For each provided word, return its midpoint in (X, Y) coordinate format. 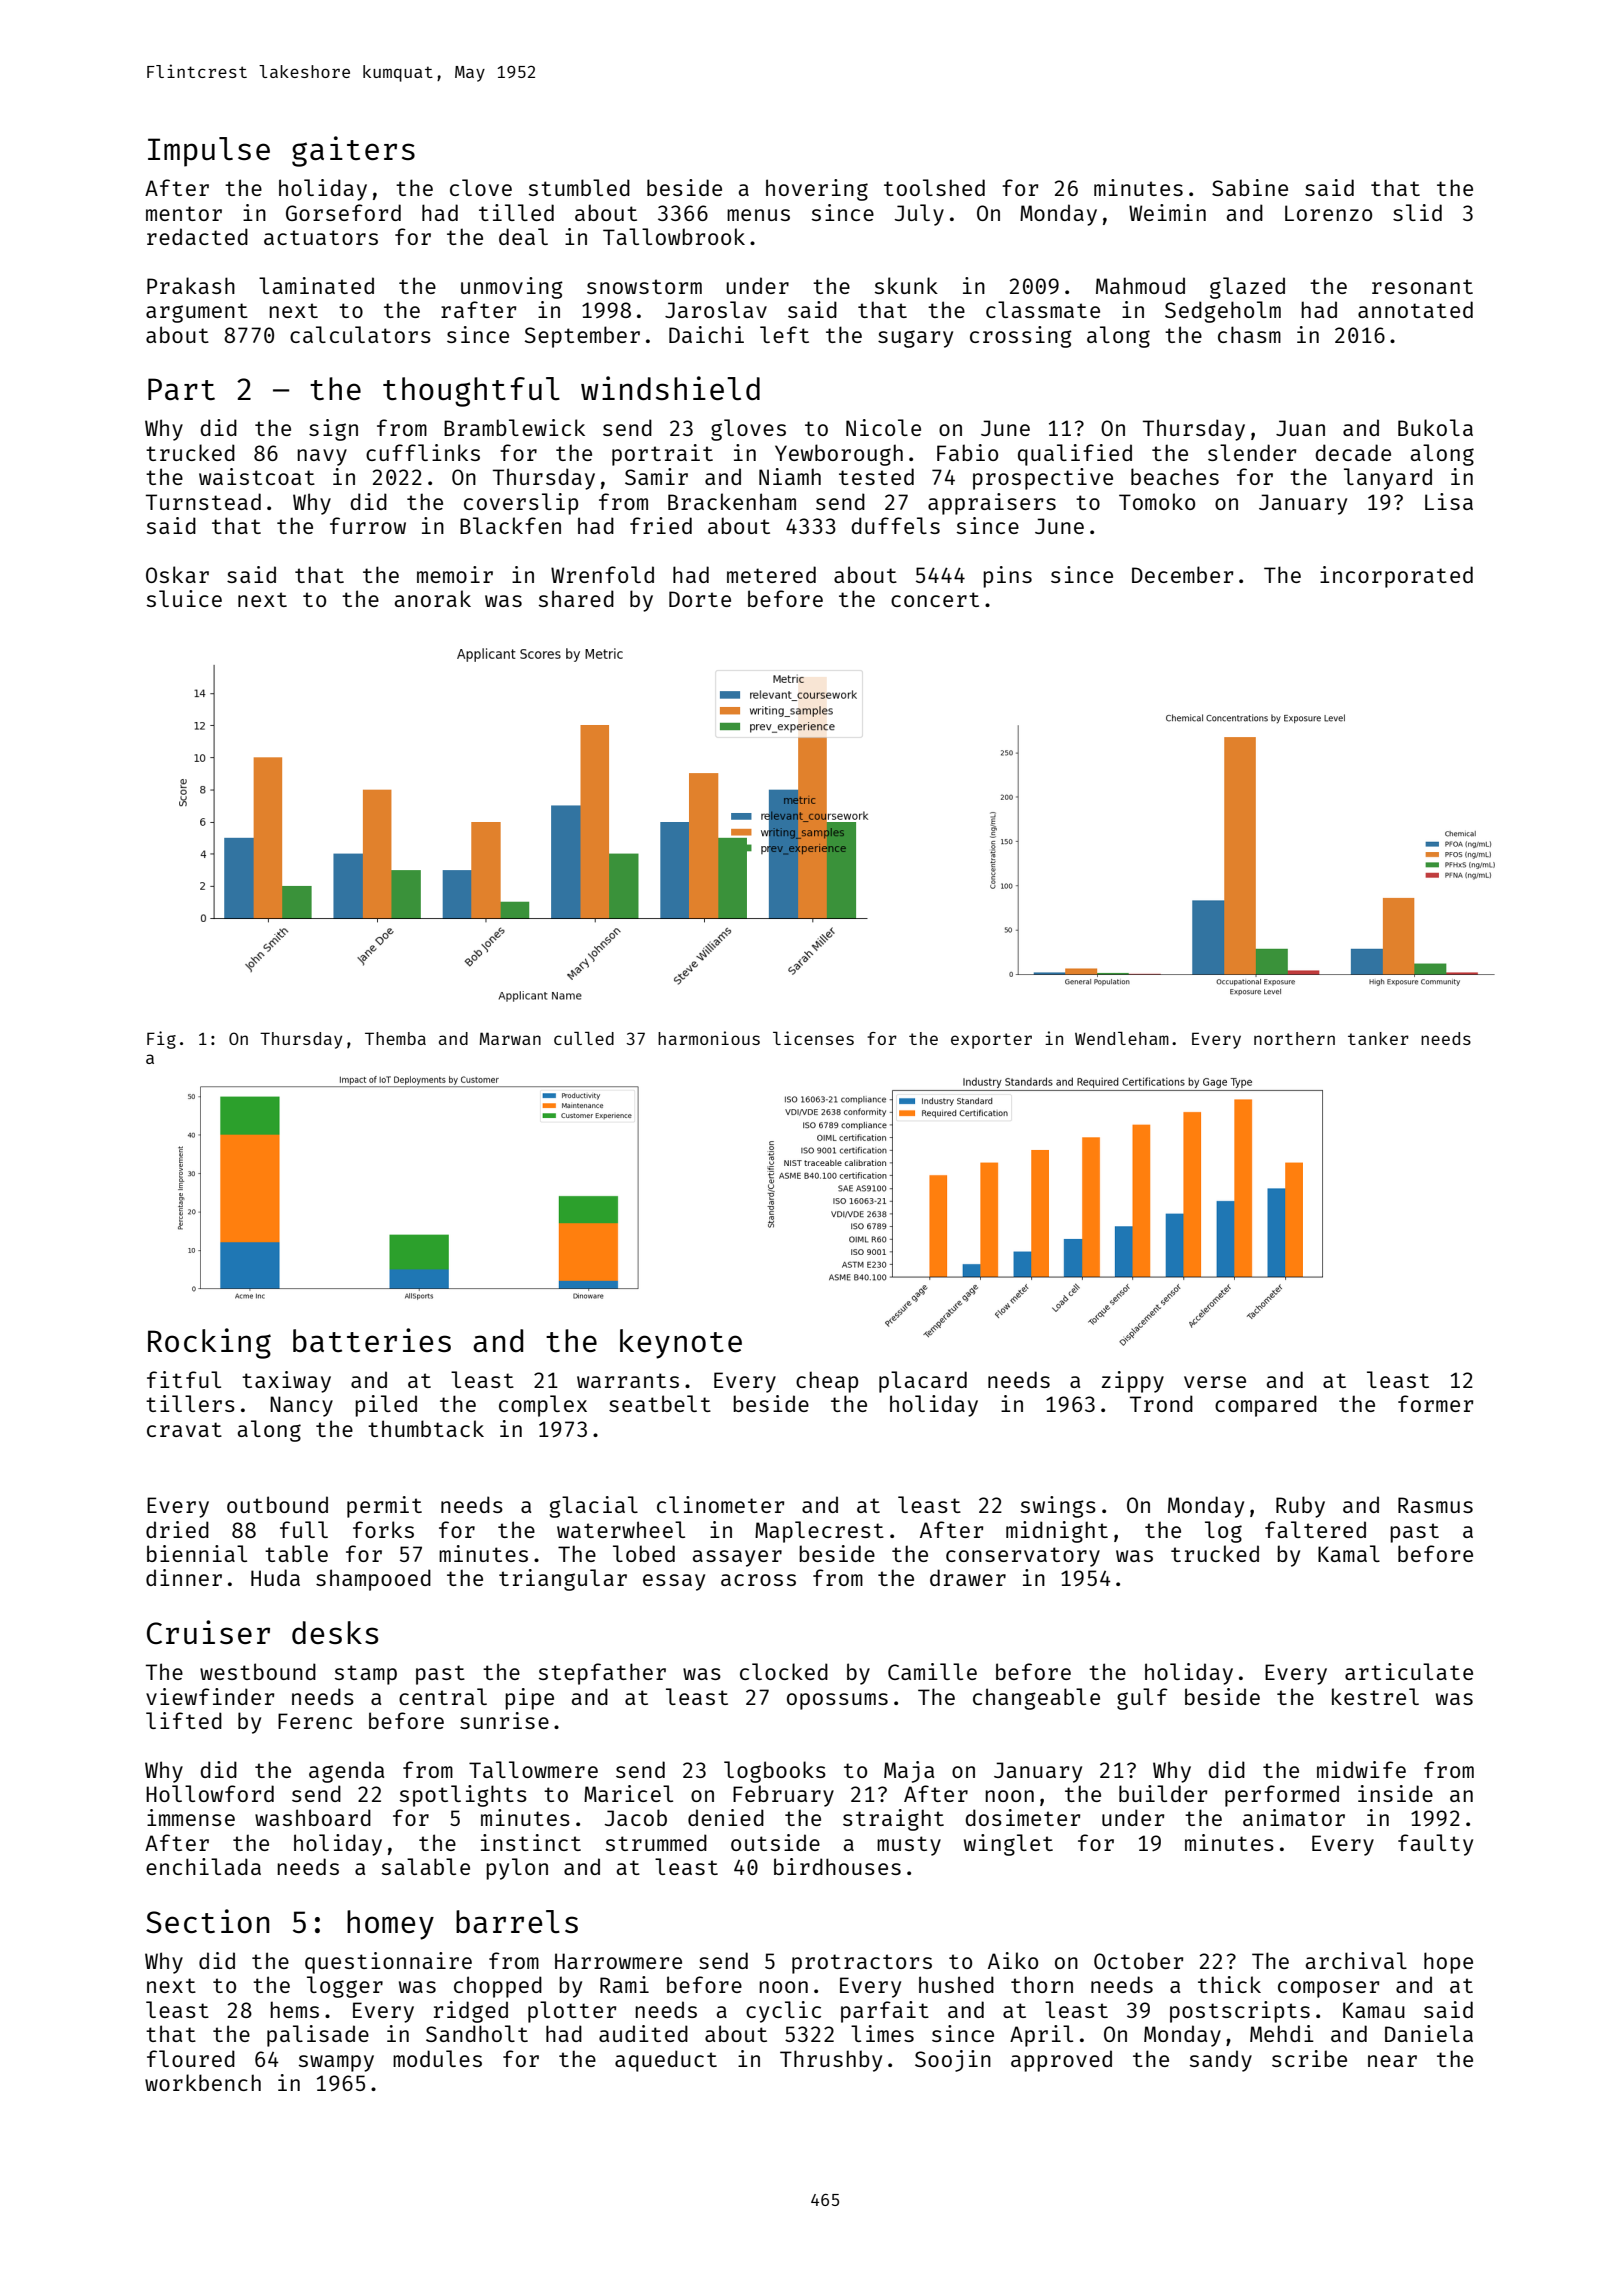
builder (1163, 1793)
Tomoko (1157, 501)
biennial (197, 1553)
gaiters (353, 151)
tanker (1378, 1038)
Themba (395, 1038)
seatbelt (660, 1403)
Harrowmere (618, 1961)
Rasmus (1435, 1505)
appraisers (992, 504)
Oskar (177, 574)
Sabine (1250, 187)
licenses (813, 1038)
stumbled (579, 187)
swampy (336, 2063)
